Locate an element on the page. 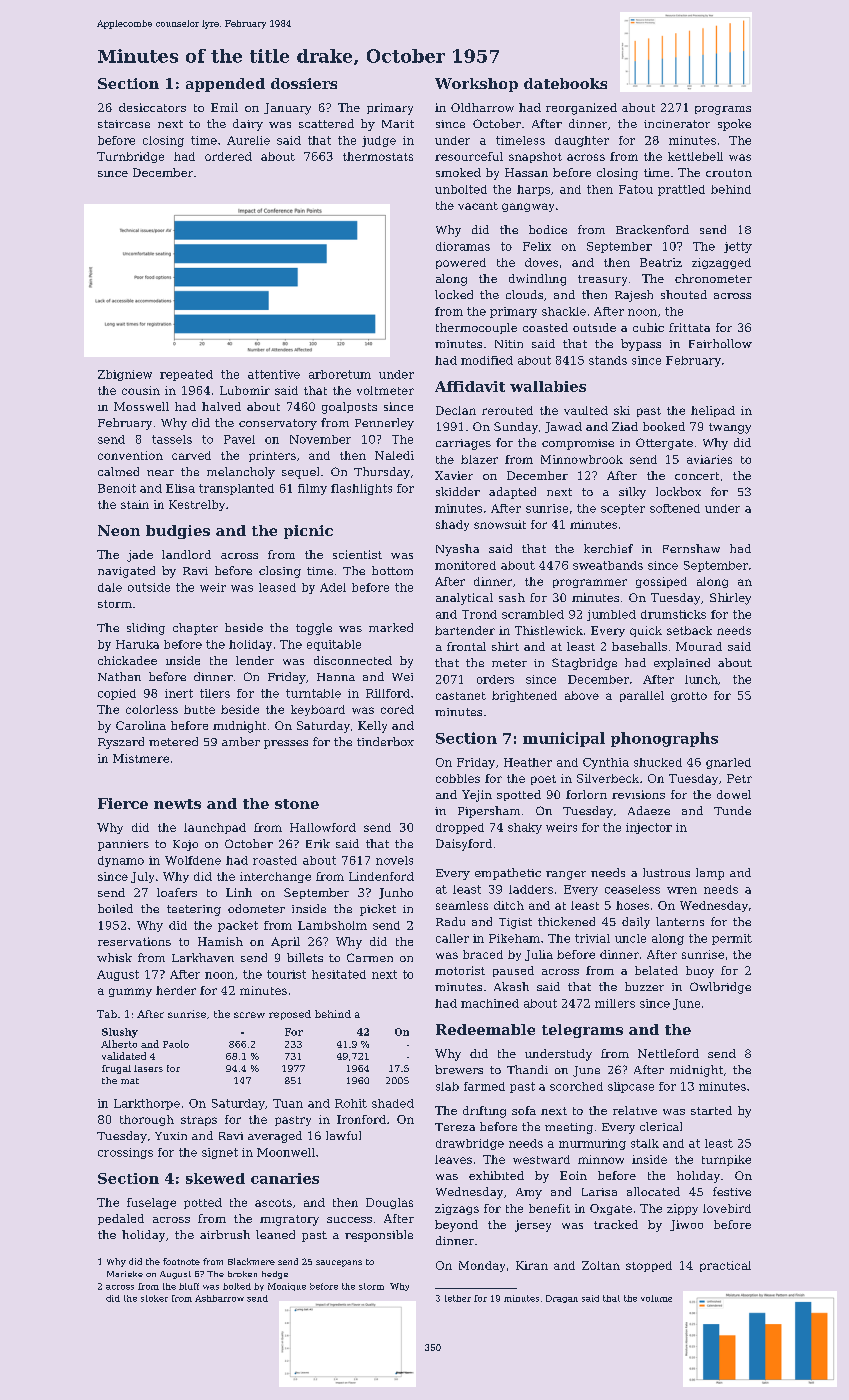  Marit is located at coordinates (398, 124).
